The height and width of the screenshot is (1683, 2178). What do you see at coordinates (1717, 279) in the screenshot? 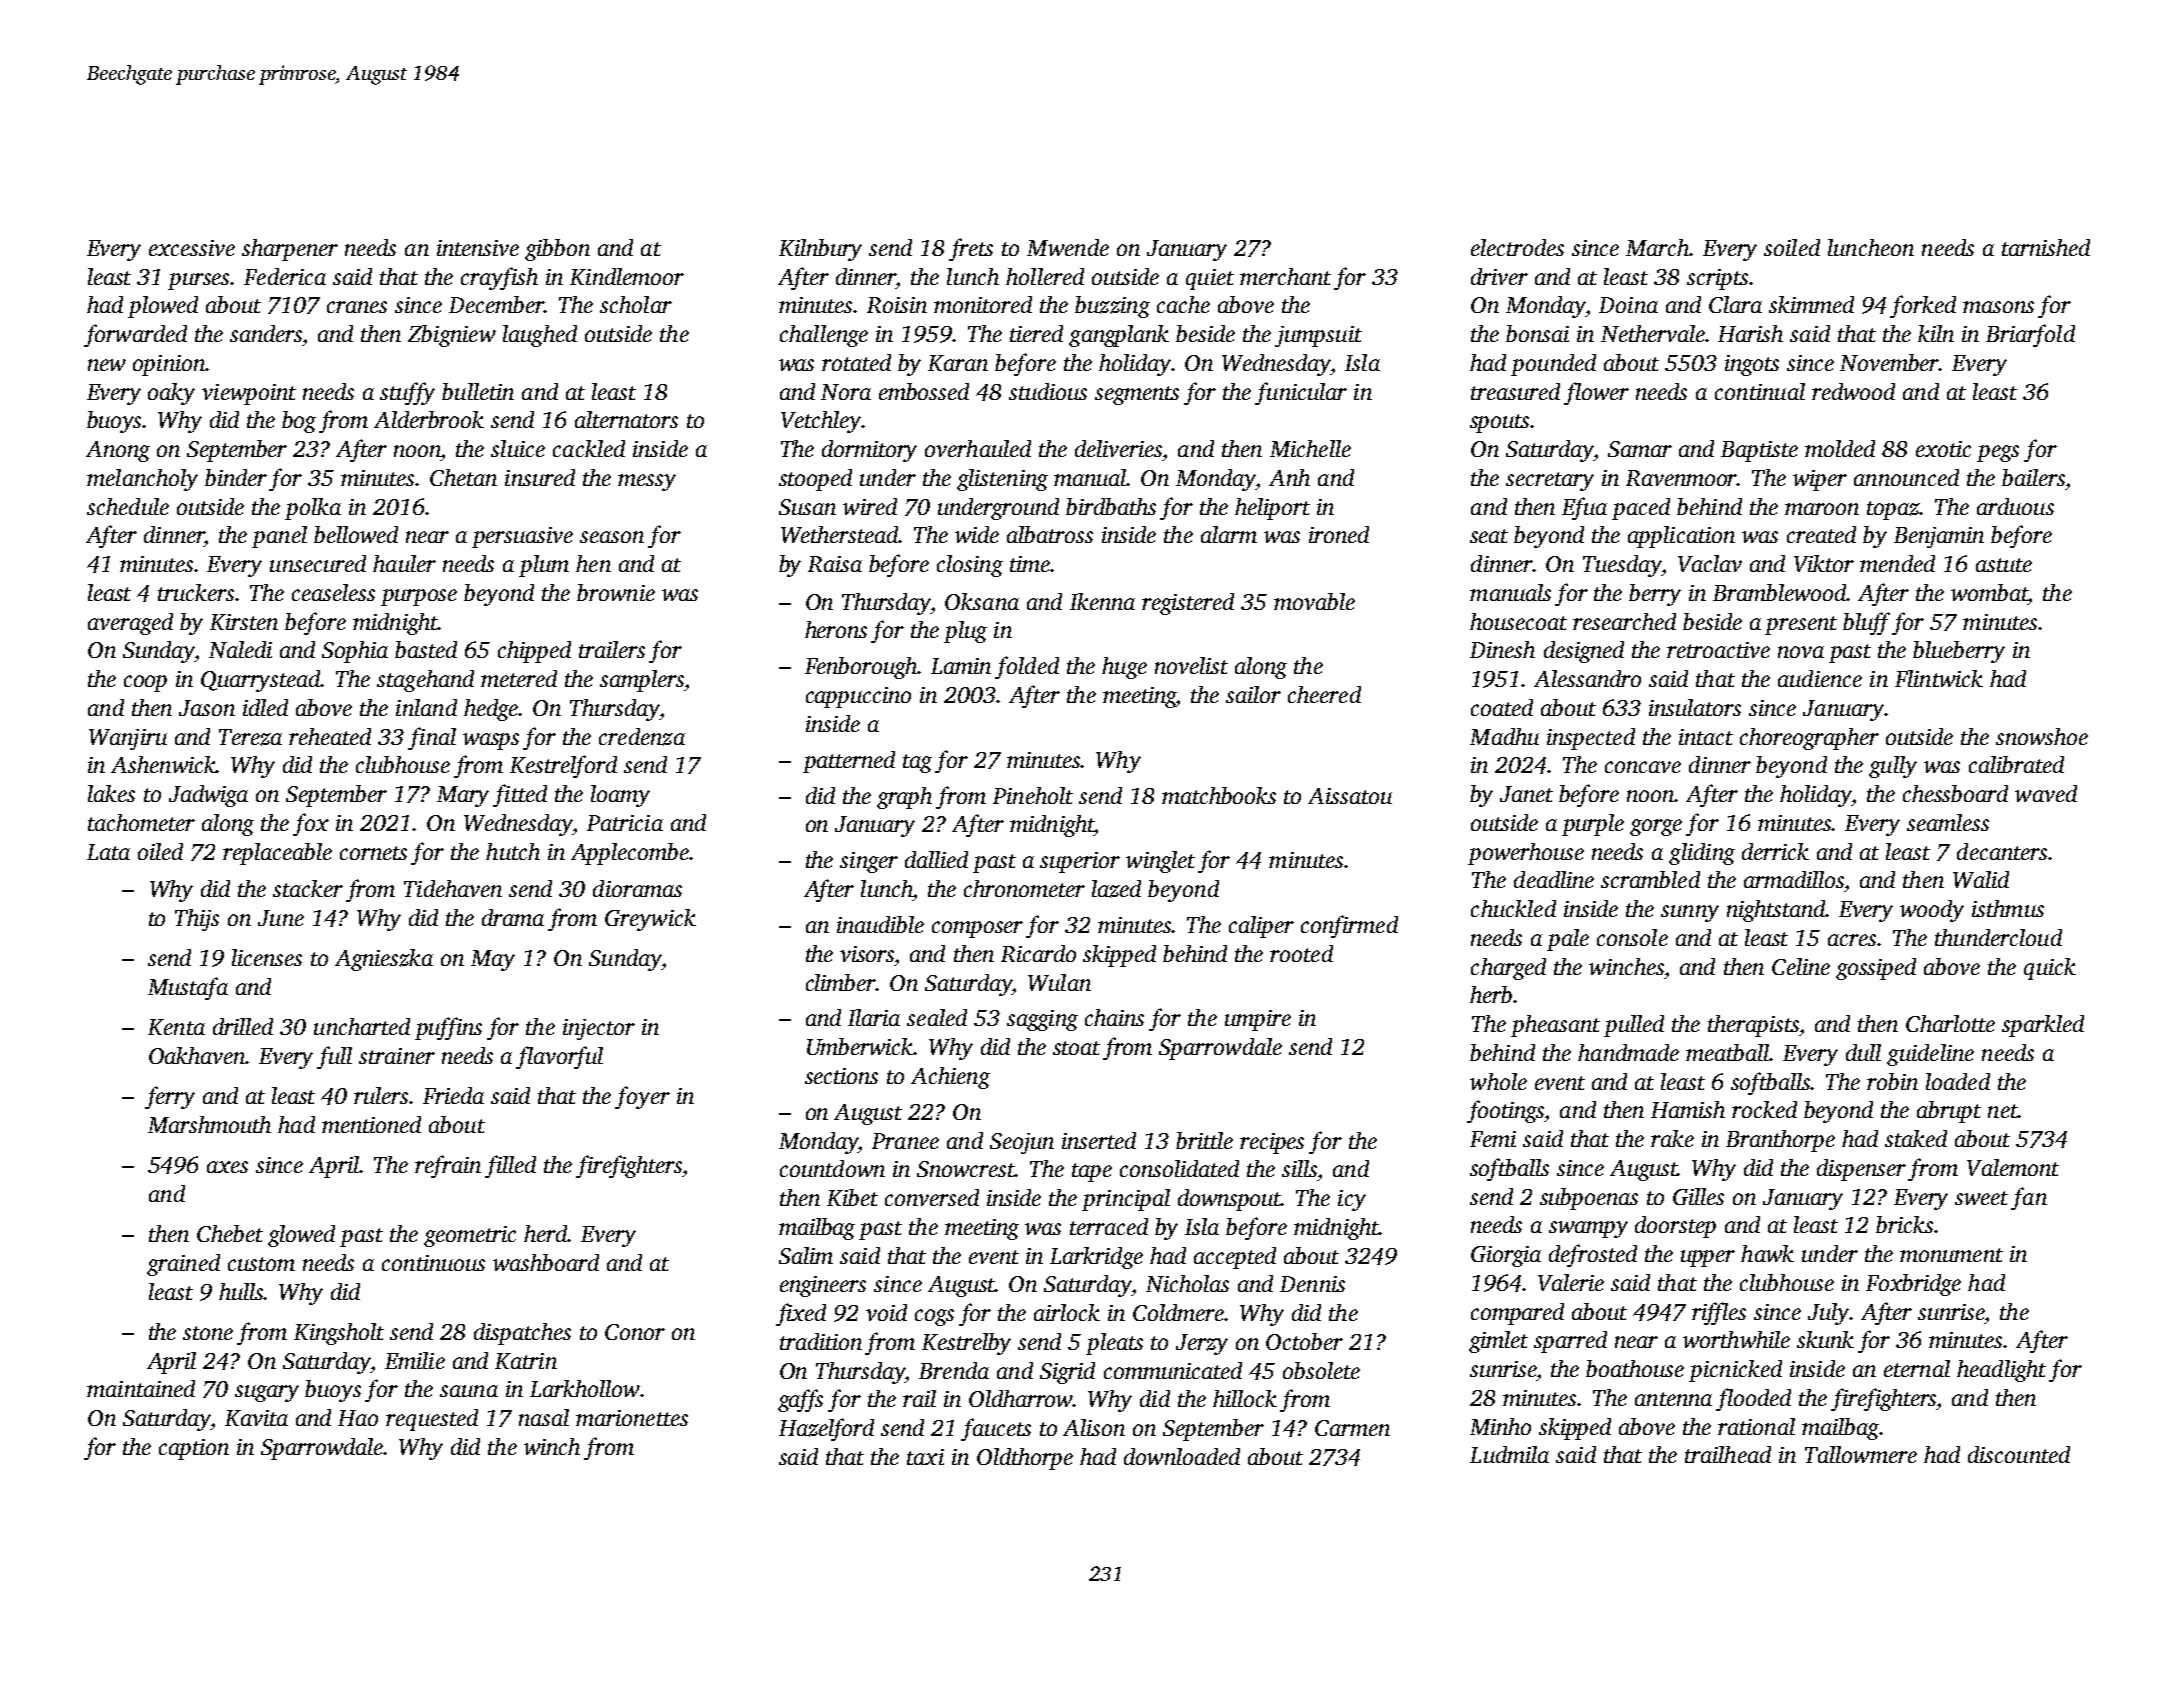
I see `scripts` at bounding box center [1717, 279].
